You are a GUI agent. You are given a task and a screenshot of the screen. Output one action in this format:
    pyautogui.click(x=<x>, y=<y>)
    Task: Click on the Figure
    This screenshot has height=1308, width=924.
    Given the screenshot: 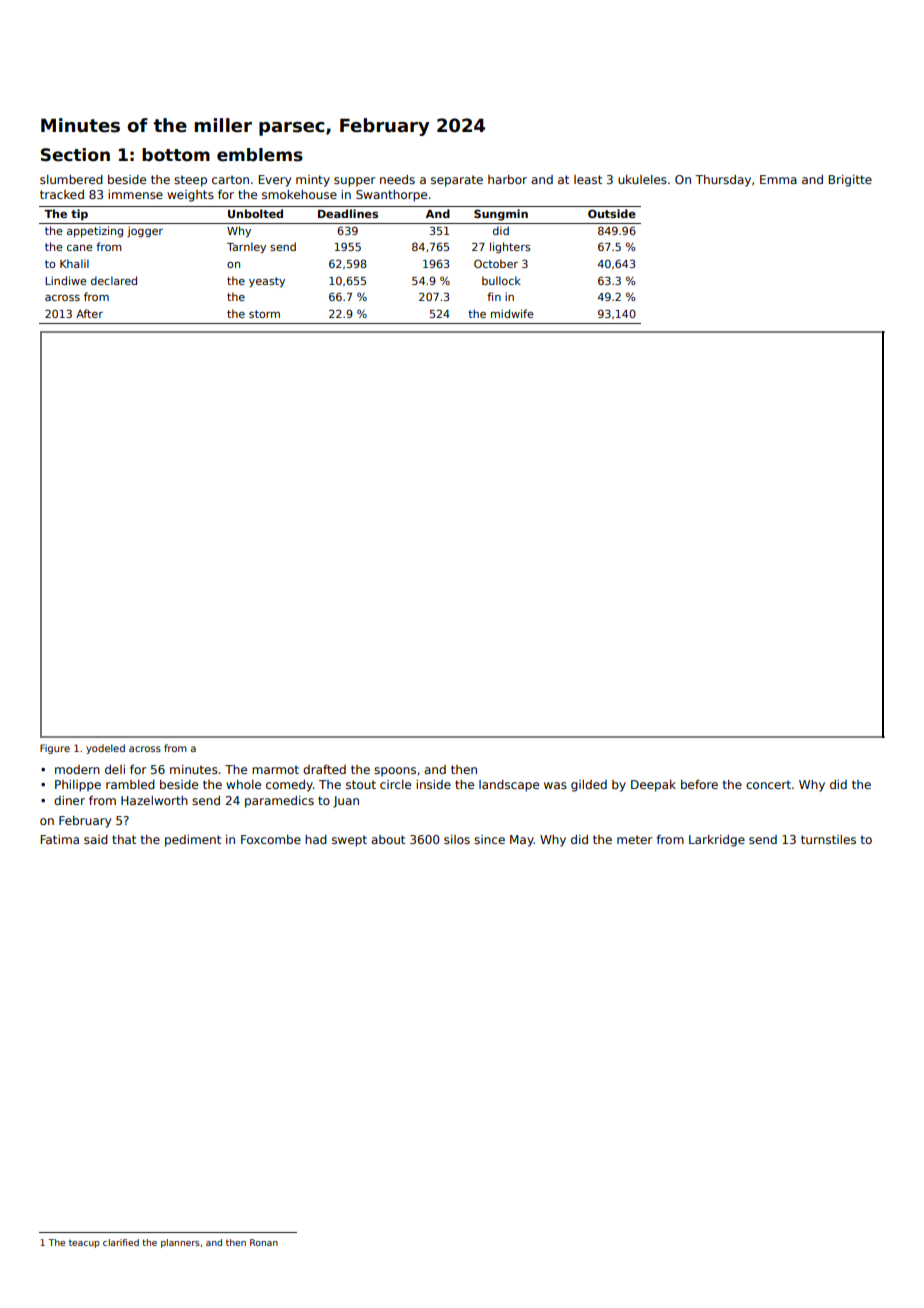 What is the action you would take?
    pyautogui.click(x=55, y=749)
